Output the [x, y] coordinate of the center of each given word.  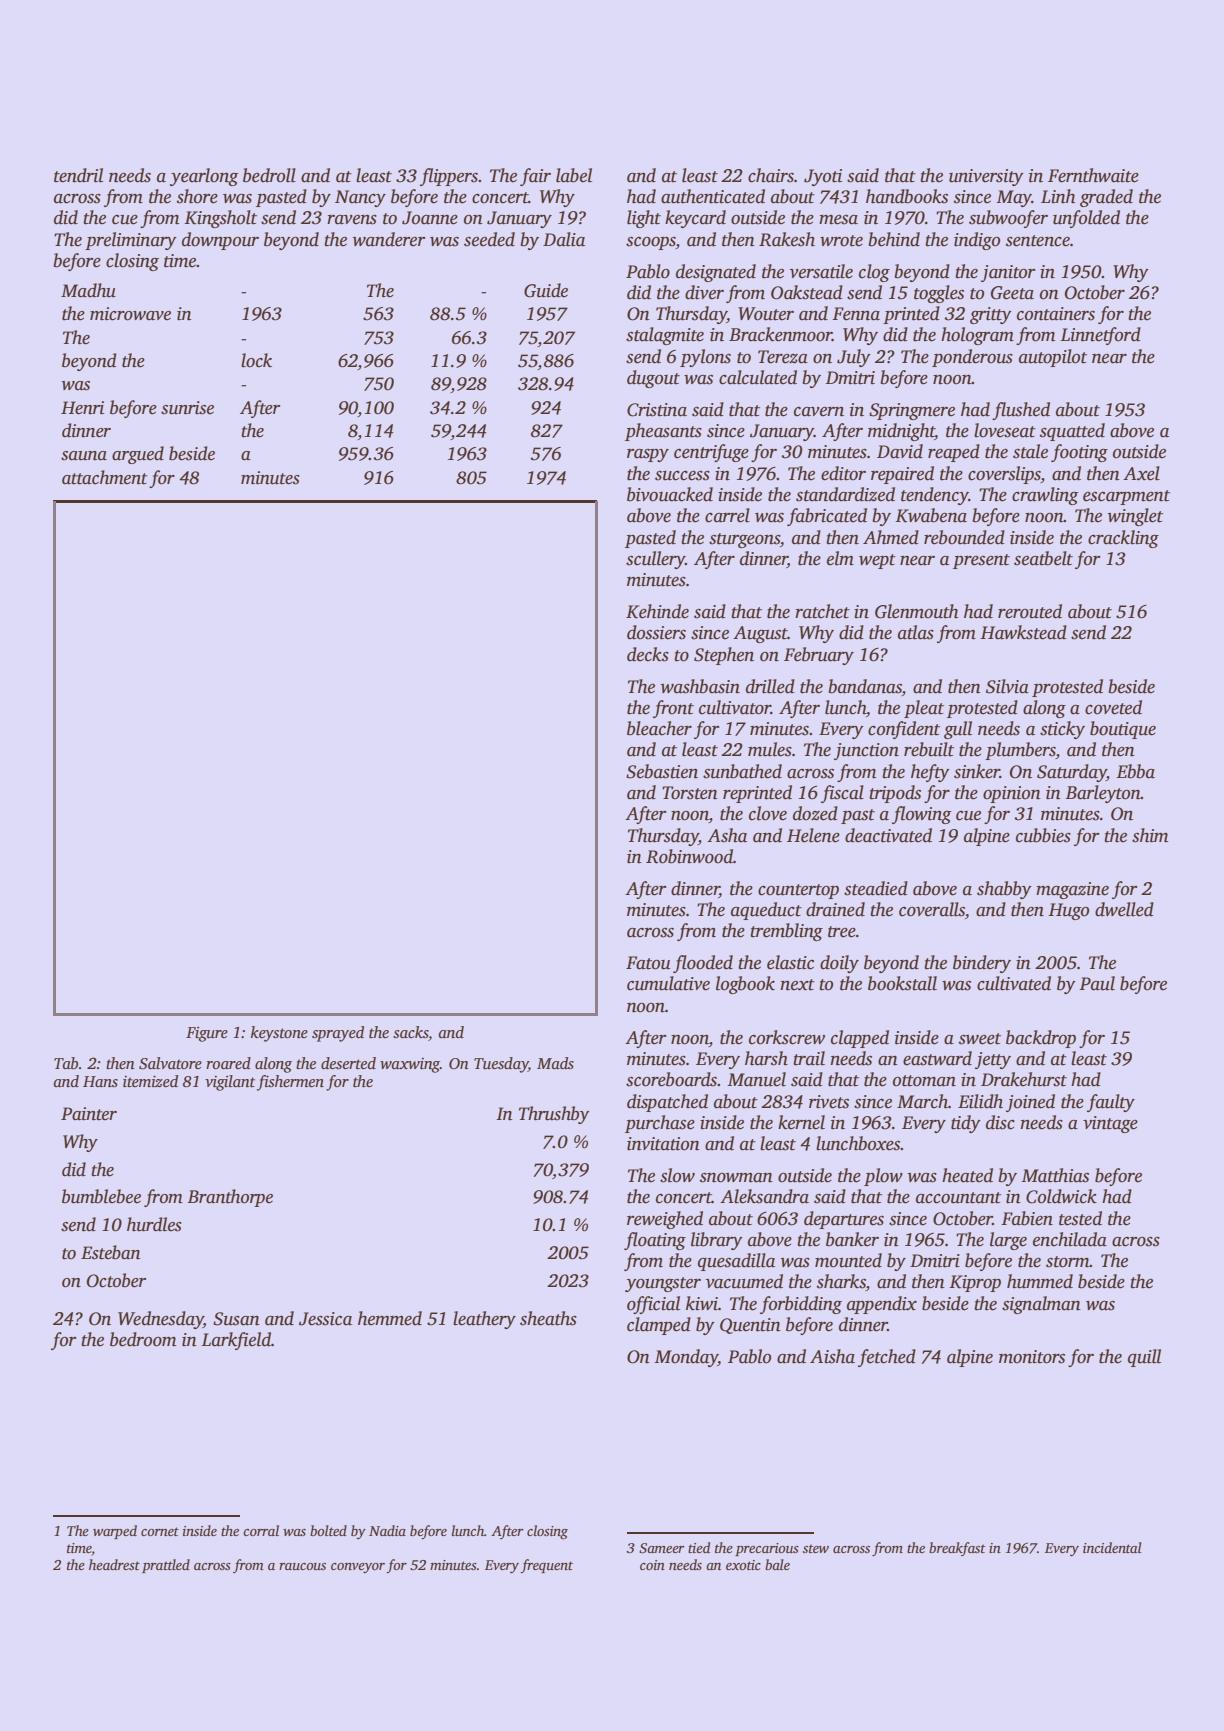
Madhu [88, 290]
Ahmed [891, 537]
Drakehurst [1024, 1079]
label [574, 175]
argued [138, 455]
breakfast [957, 1549]
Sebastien [662, 771]
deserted [348, 1063]
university [986, 177]
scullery [655, 560]
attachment [105, 477]
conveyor [358, 1568]
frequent [547, 1566]
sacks [411, 1033]
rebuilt [929, 749]
